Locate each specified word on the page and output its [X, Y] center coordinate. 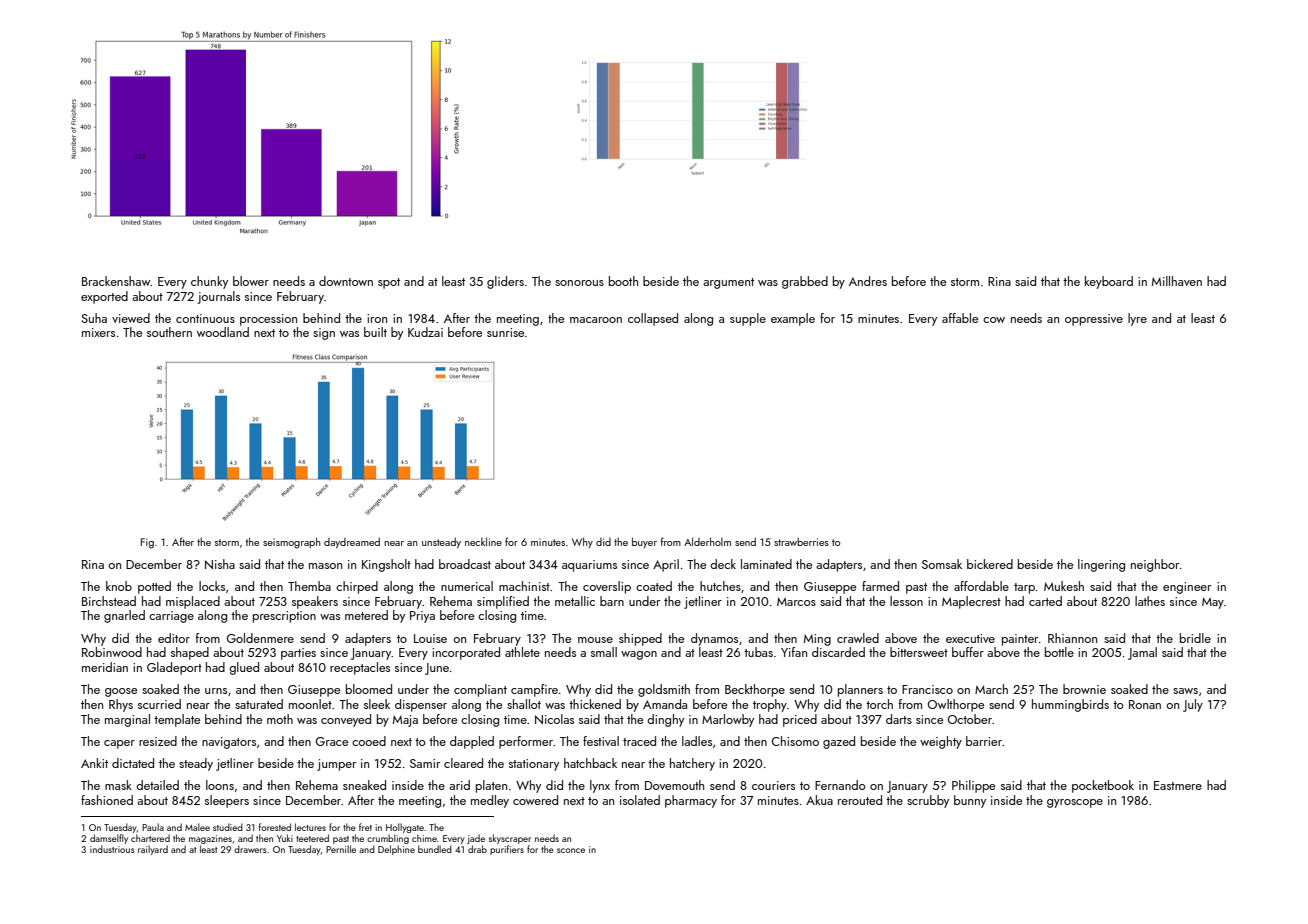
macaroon [596, 320]
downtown [346, 281]
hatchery [692, 764]
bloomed [369, 689]
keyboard [1109, 282]
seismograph [292, 543]
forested [275, 827]
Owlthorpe [956, 705]
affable [960, 318]
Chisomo [795, 741]
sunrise [505, 332]
